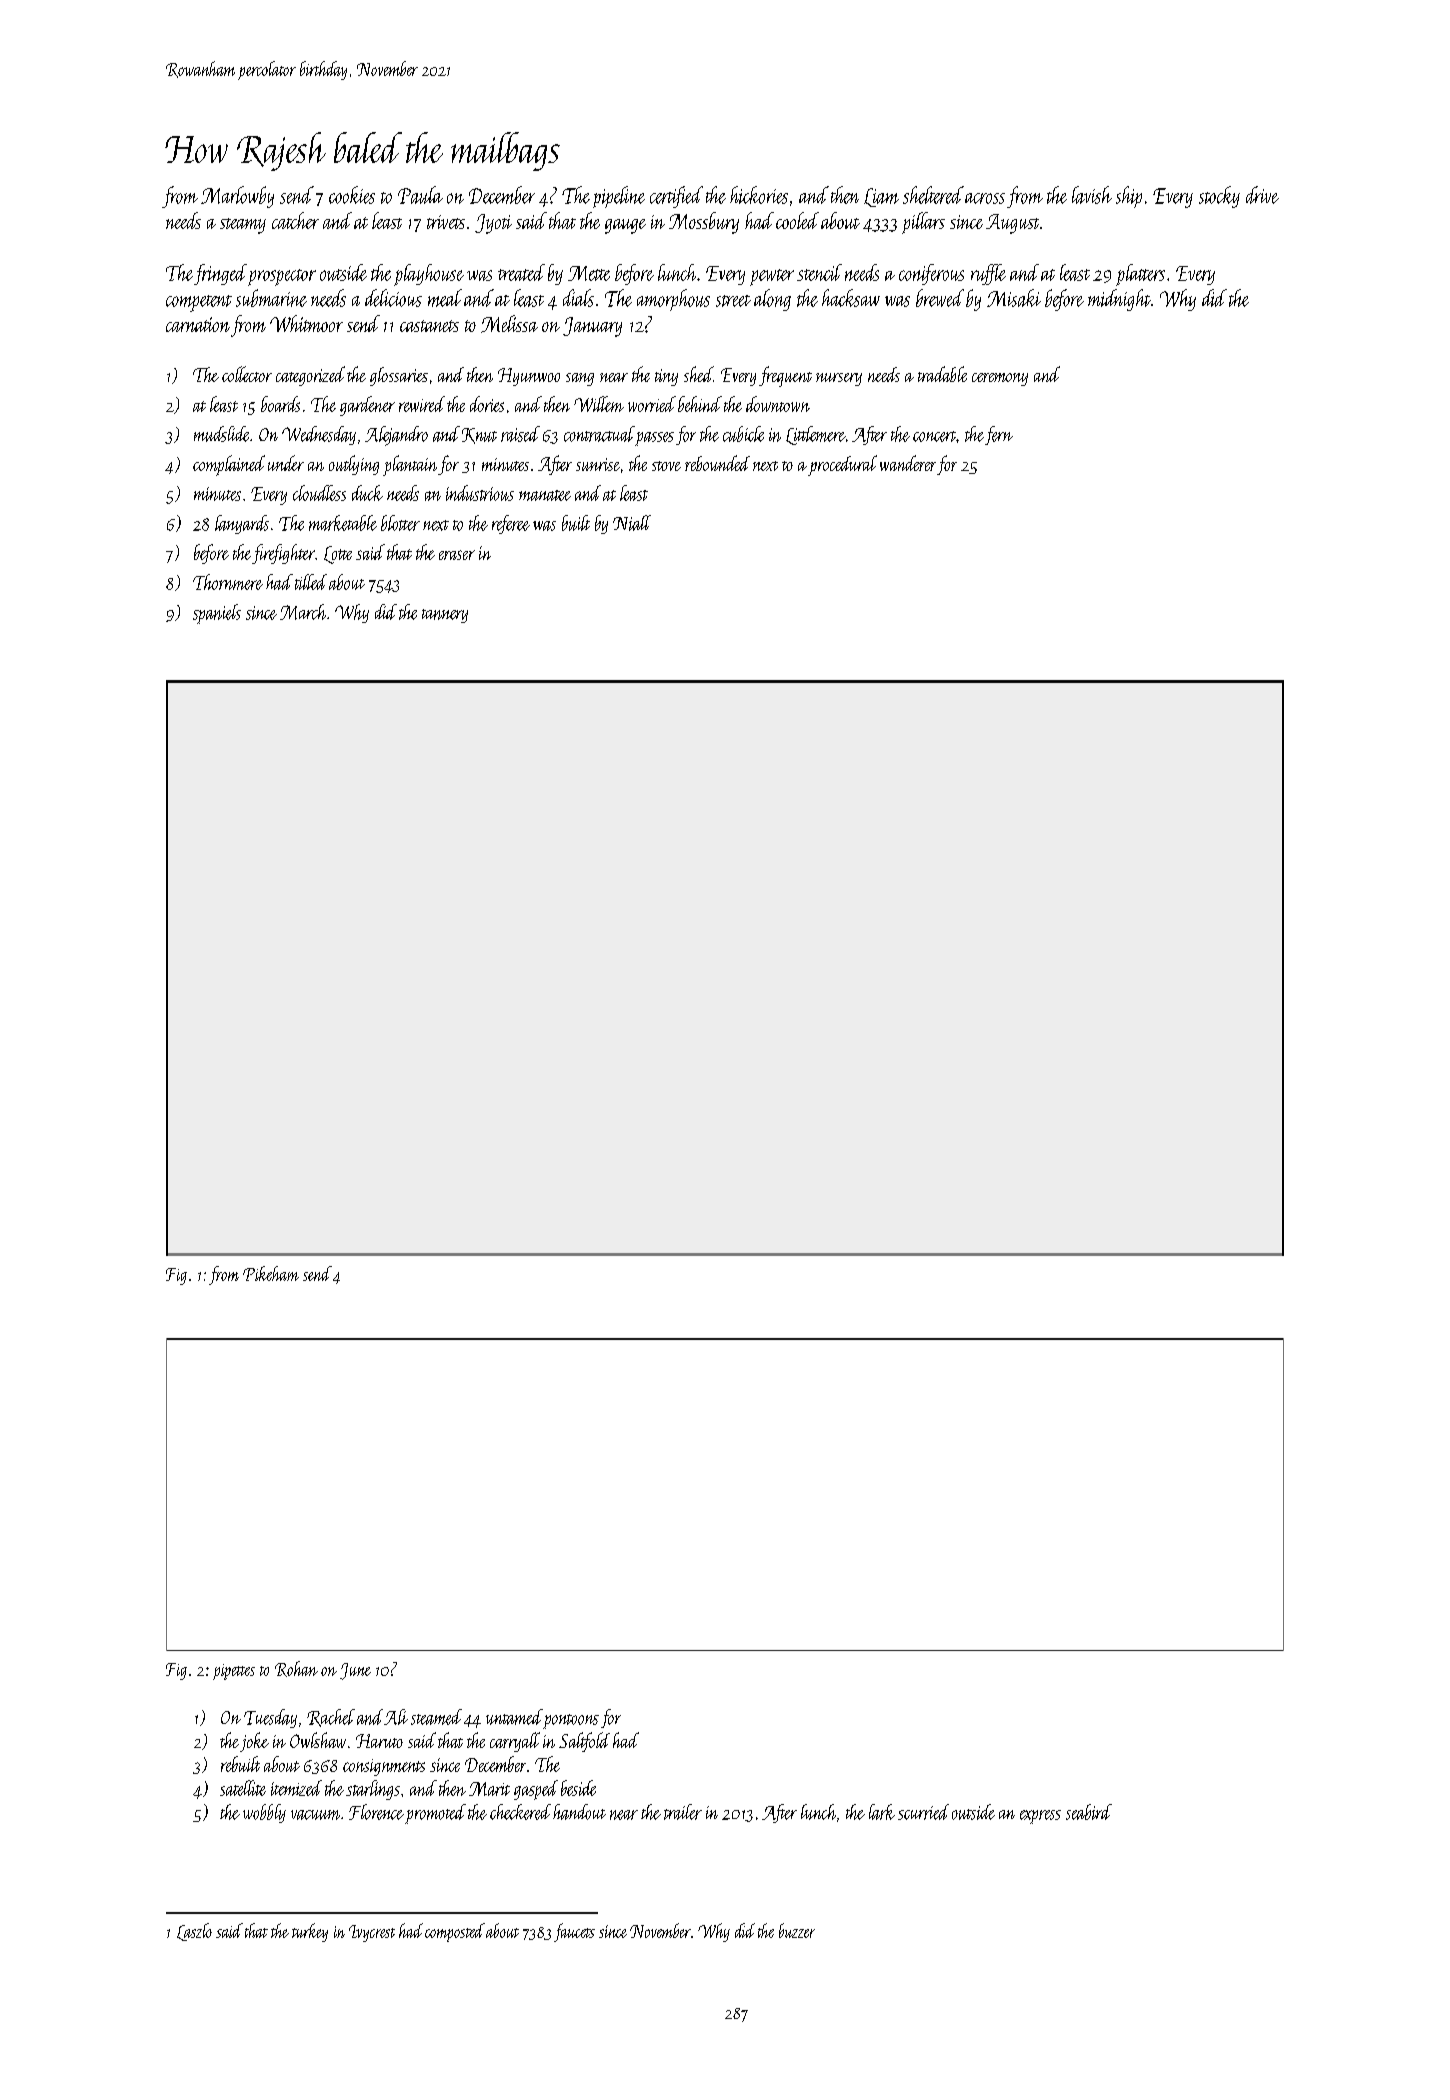 This screenshot has width=1450, height=2100. I want to click on tannery, so click(445, 616).
